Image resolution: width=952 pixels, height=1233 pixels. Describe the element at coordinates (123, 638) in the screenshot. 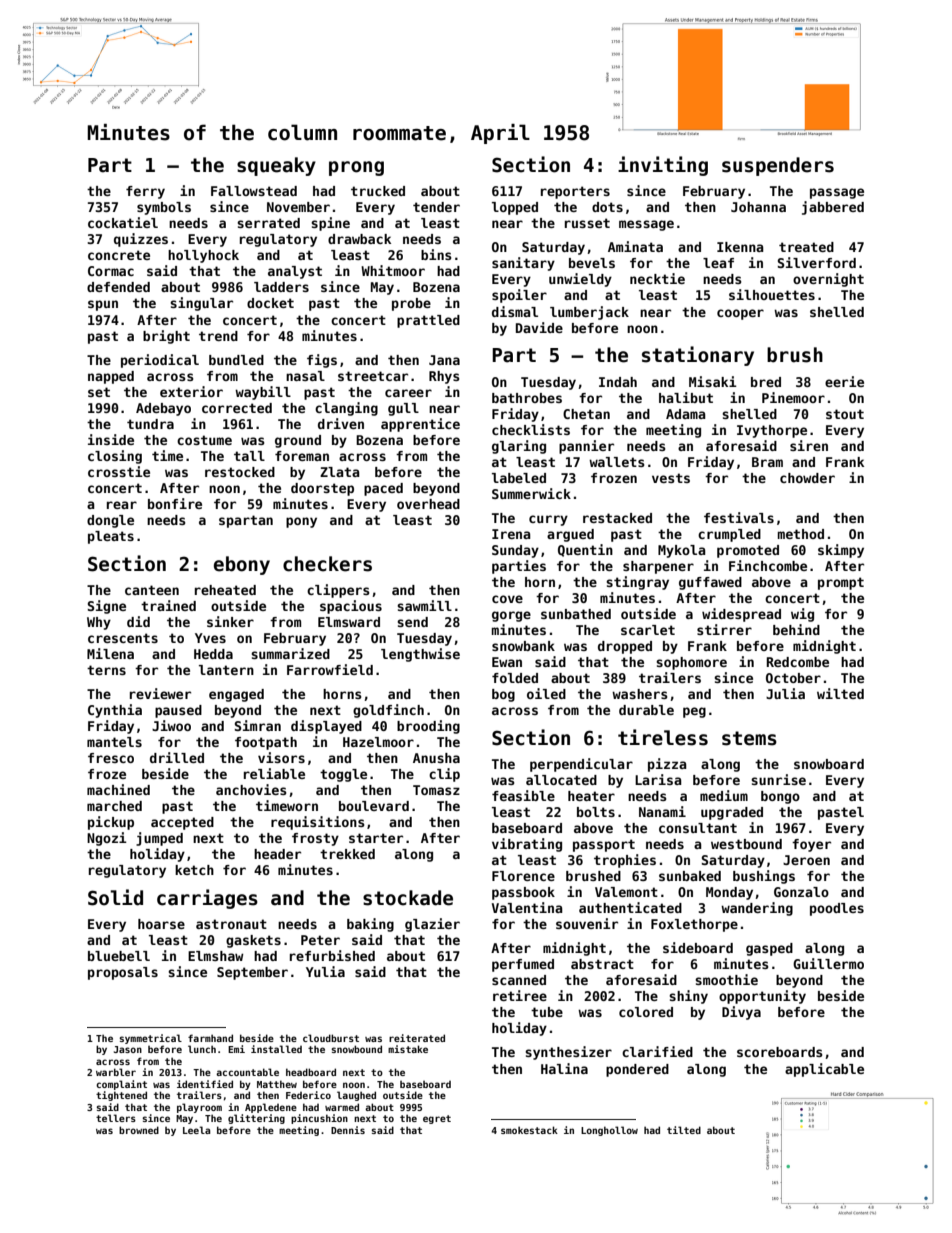

I see `crescents` at that location.
